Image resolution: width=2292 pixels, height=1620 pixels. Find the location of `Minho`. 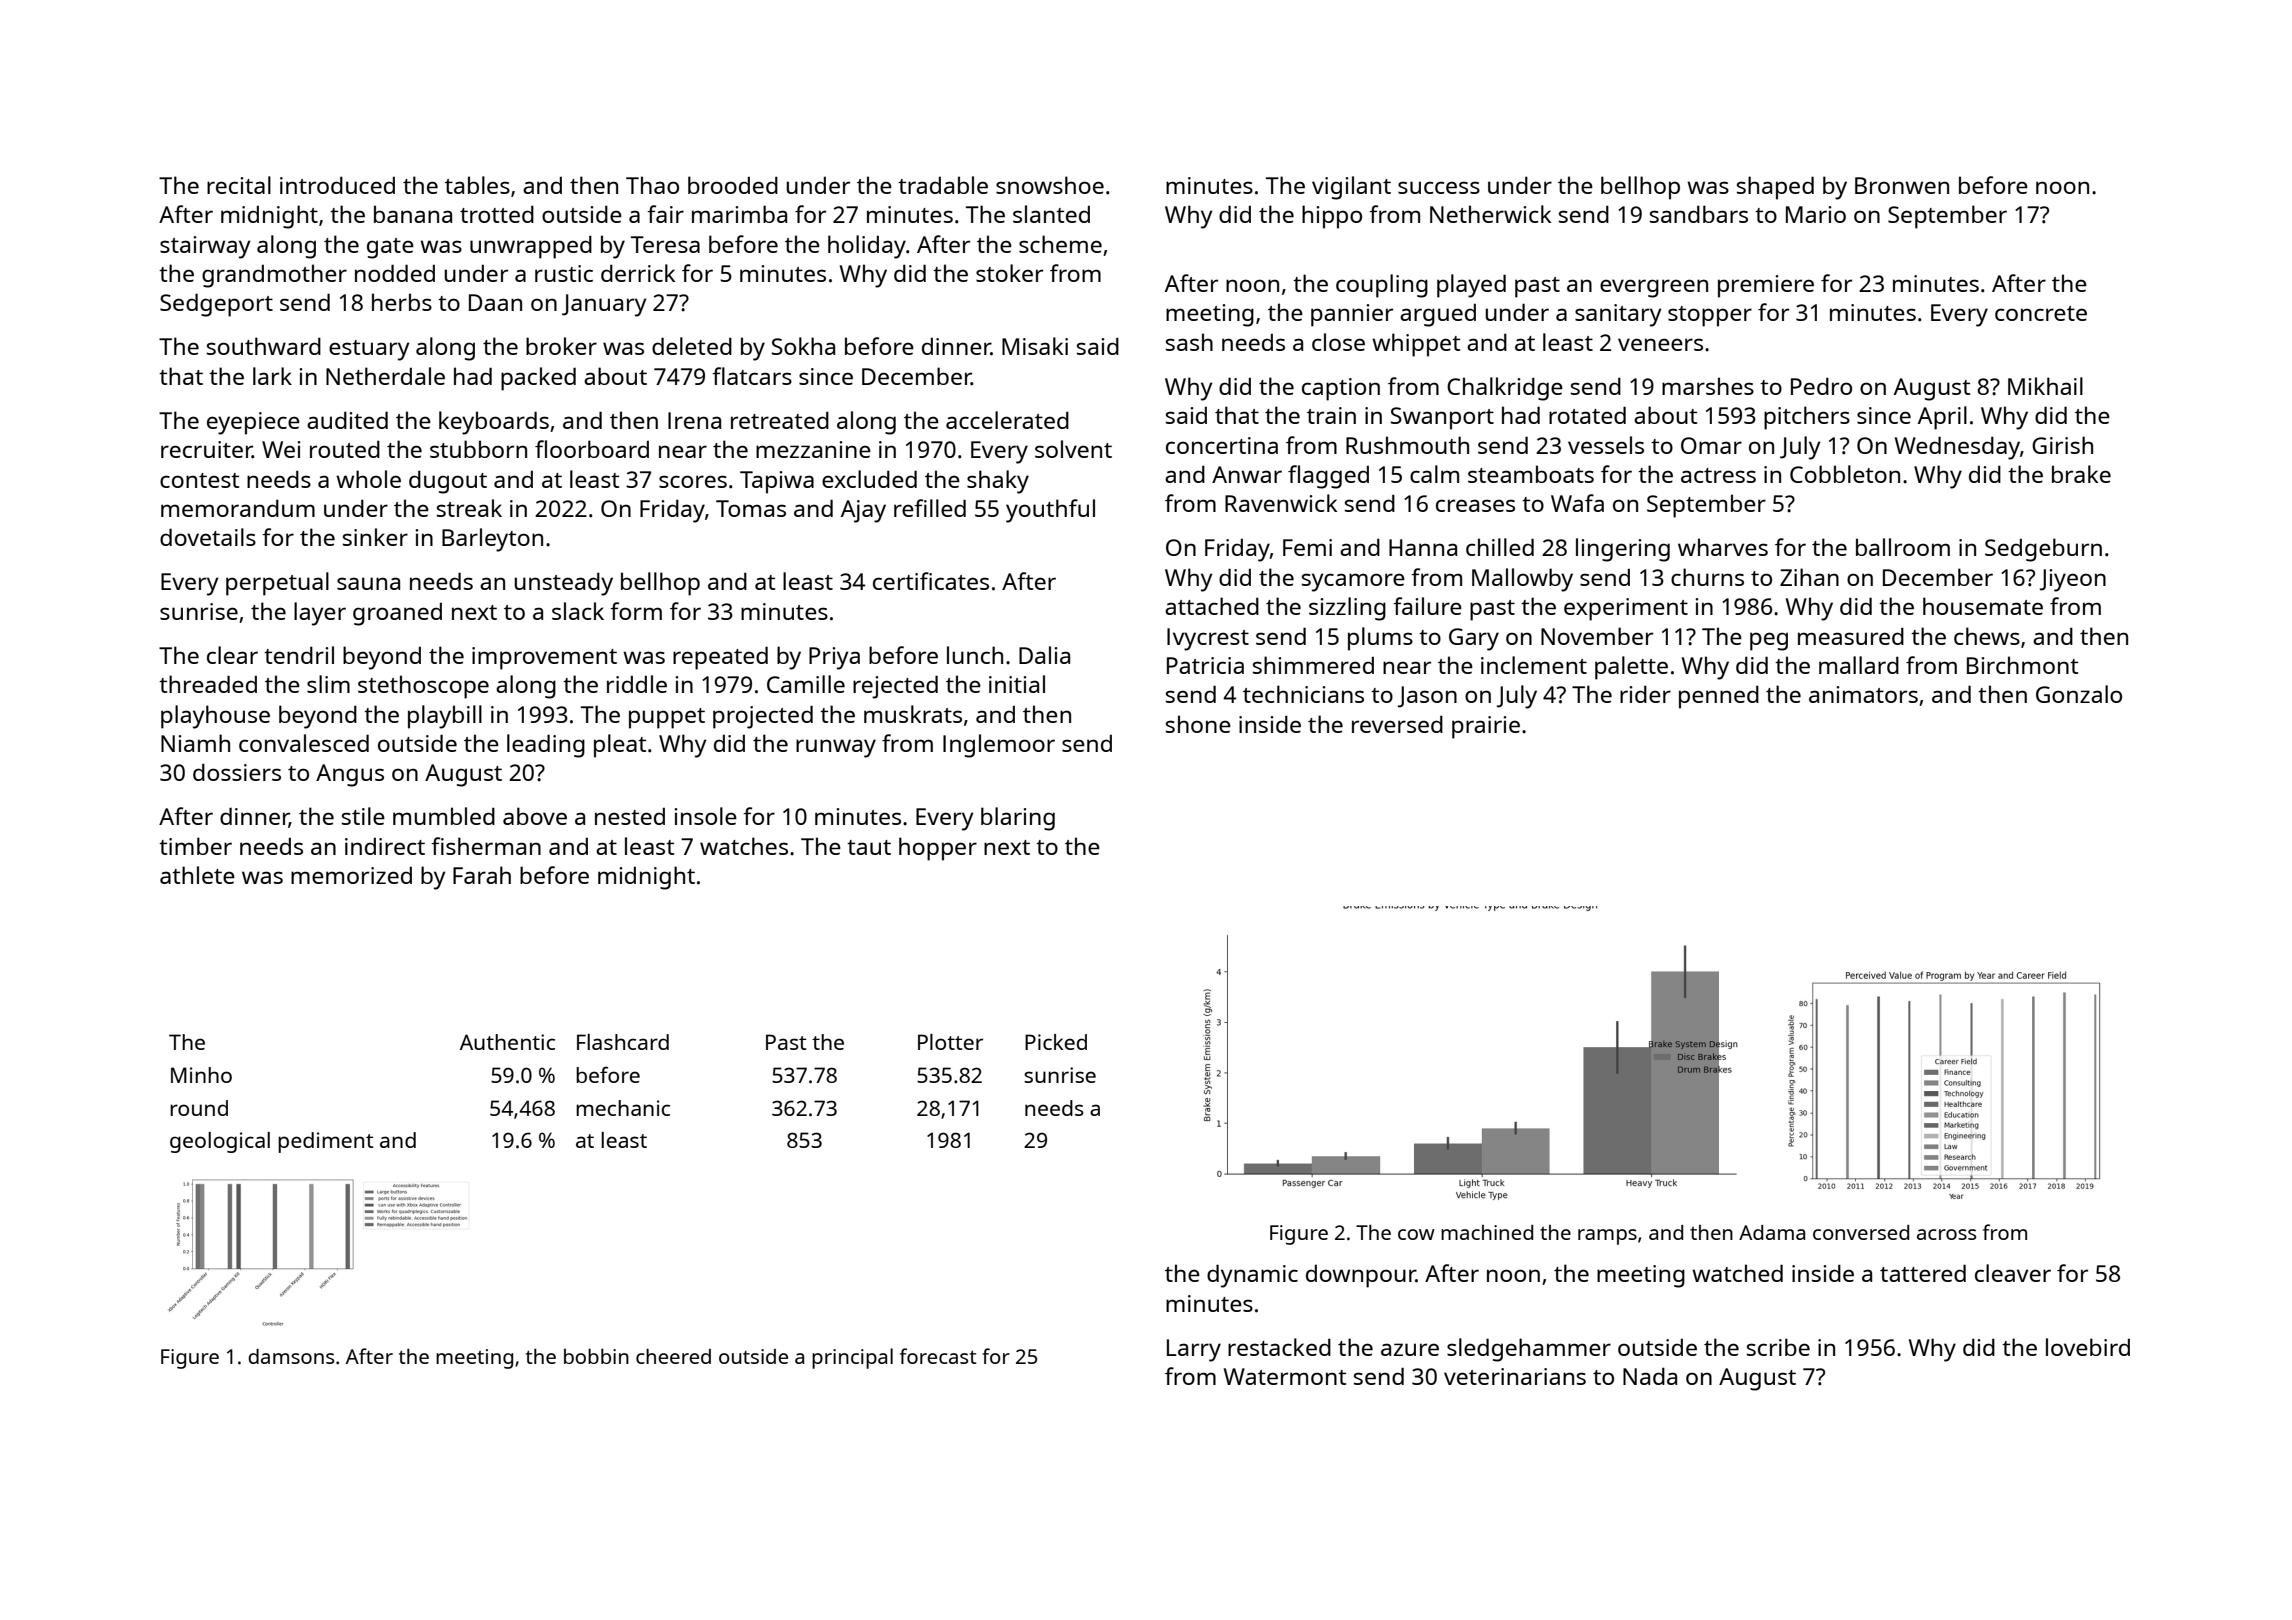

Minho is located at coordinates (201, 1075).
